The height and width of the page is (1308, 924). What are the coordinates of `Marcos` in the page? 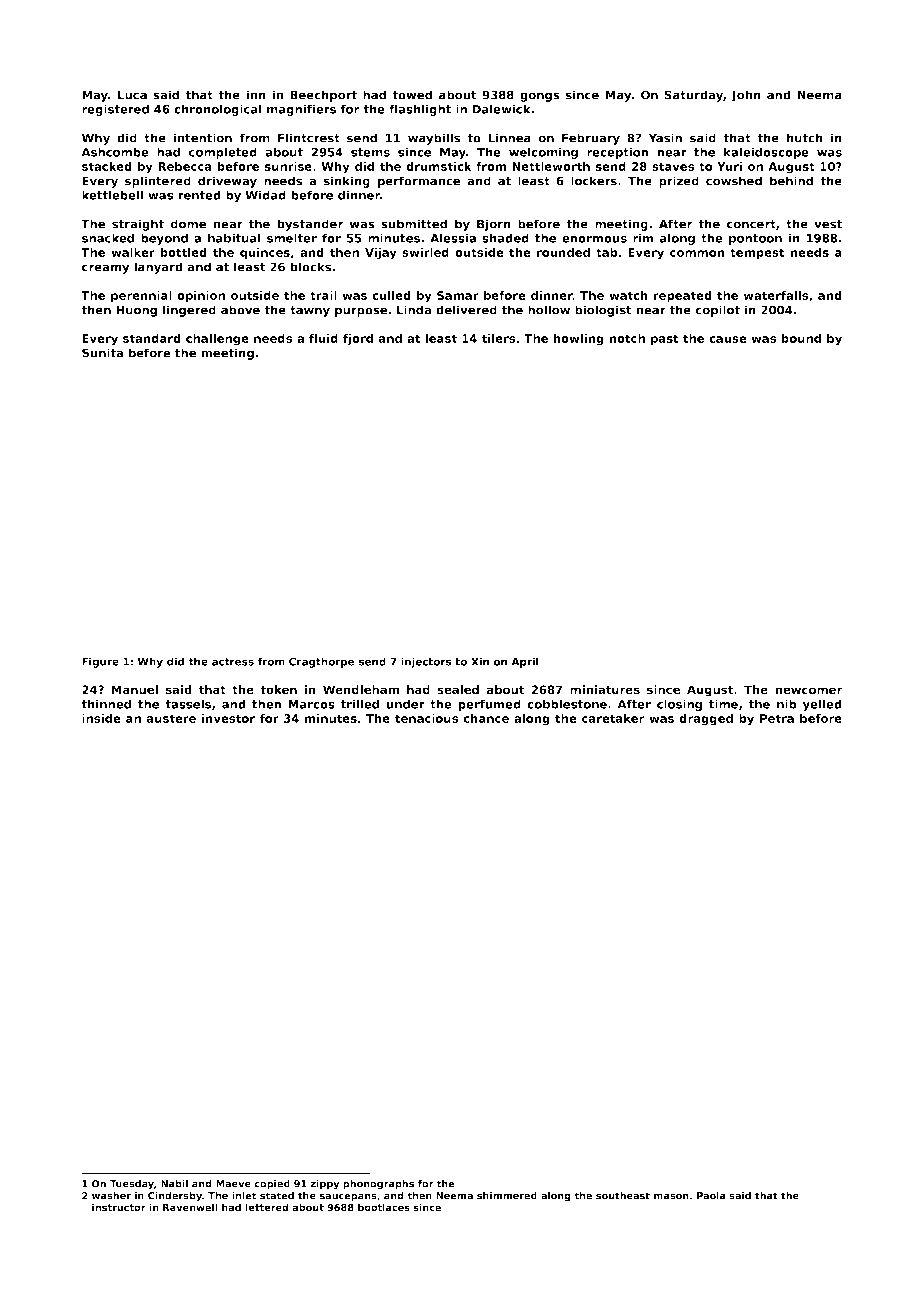 It's located at (311, 704).
